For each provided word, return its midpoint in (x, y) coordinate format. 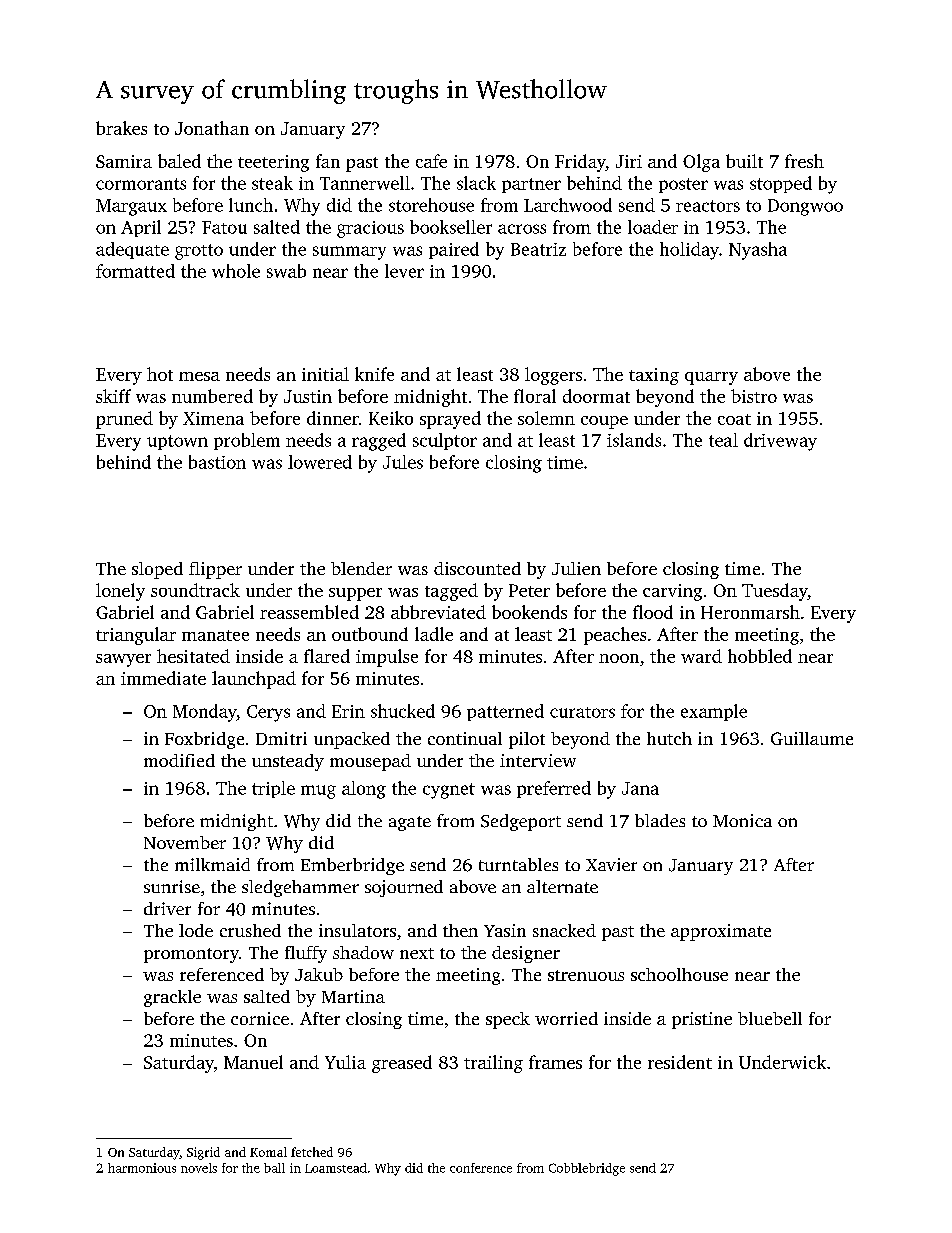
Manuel (253, 1062)
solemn (546, 418)
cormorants (141, 184)
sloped (157, 570)
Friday (580, 163)
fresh (804, 161)
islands (634, 440)
